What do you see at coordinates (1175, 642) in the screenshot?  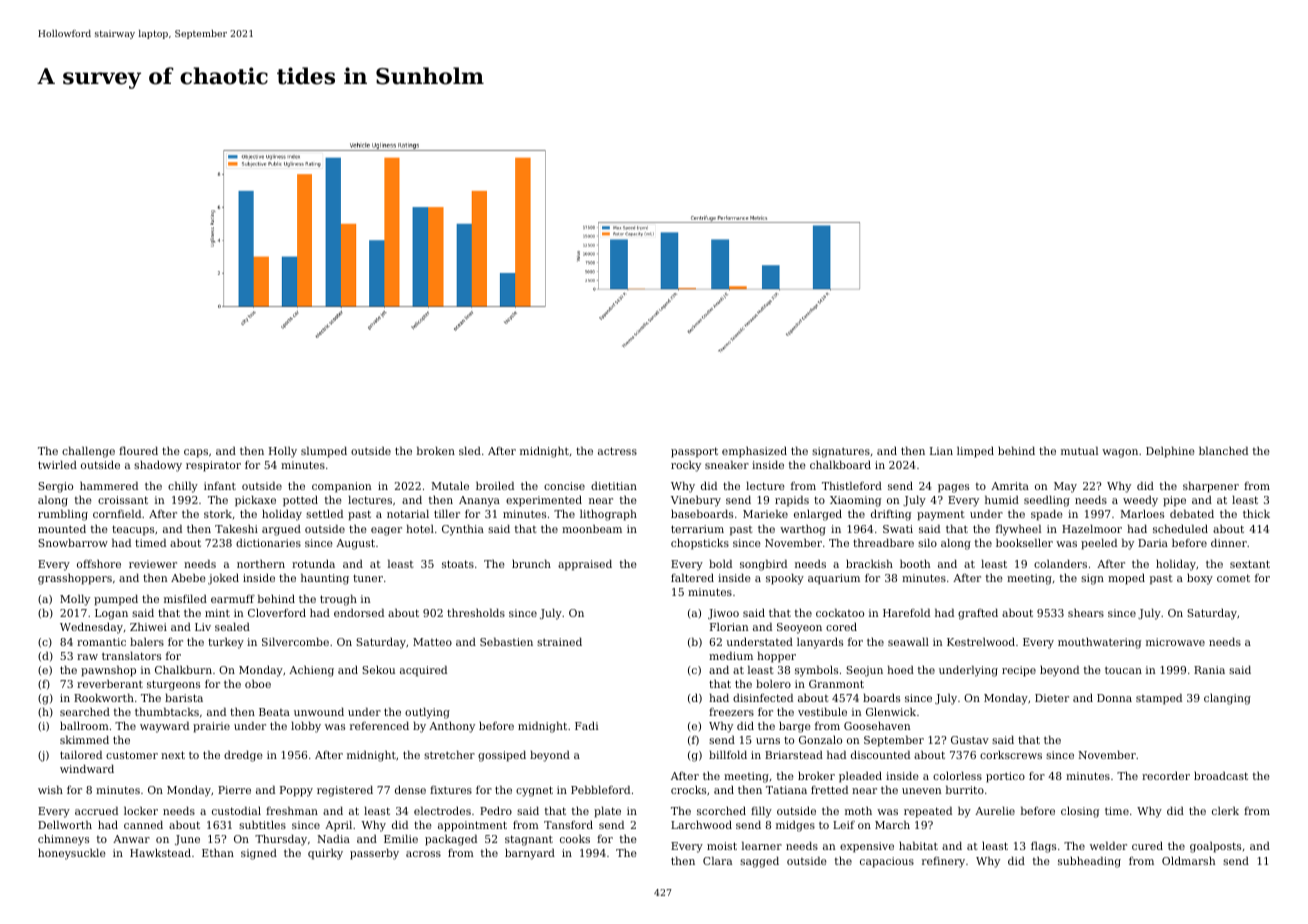 I see `microwave` at bounding box center [1175, 642].
